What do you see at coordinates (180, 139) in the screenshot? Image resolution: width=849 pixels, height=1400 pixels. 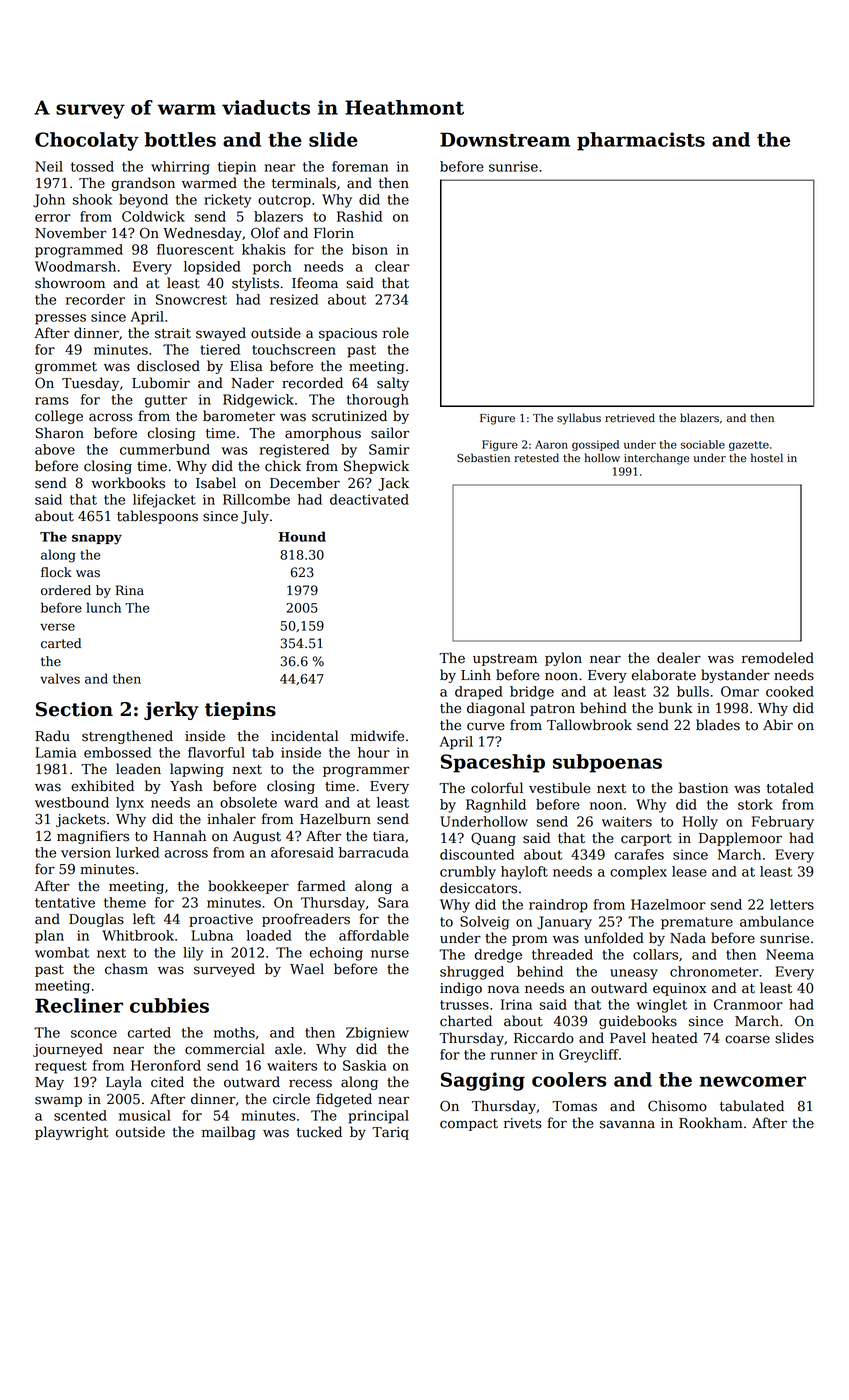 I see `bottles` at bounding box center [180, 139].
